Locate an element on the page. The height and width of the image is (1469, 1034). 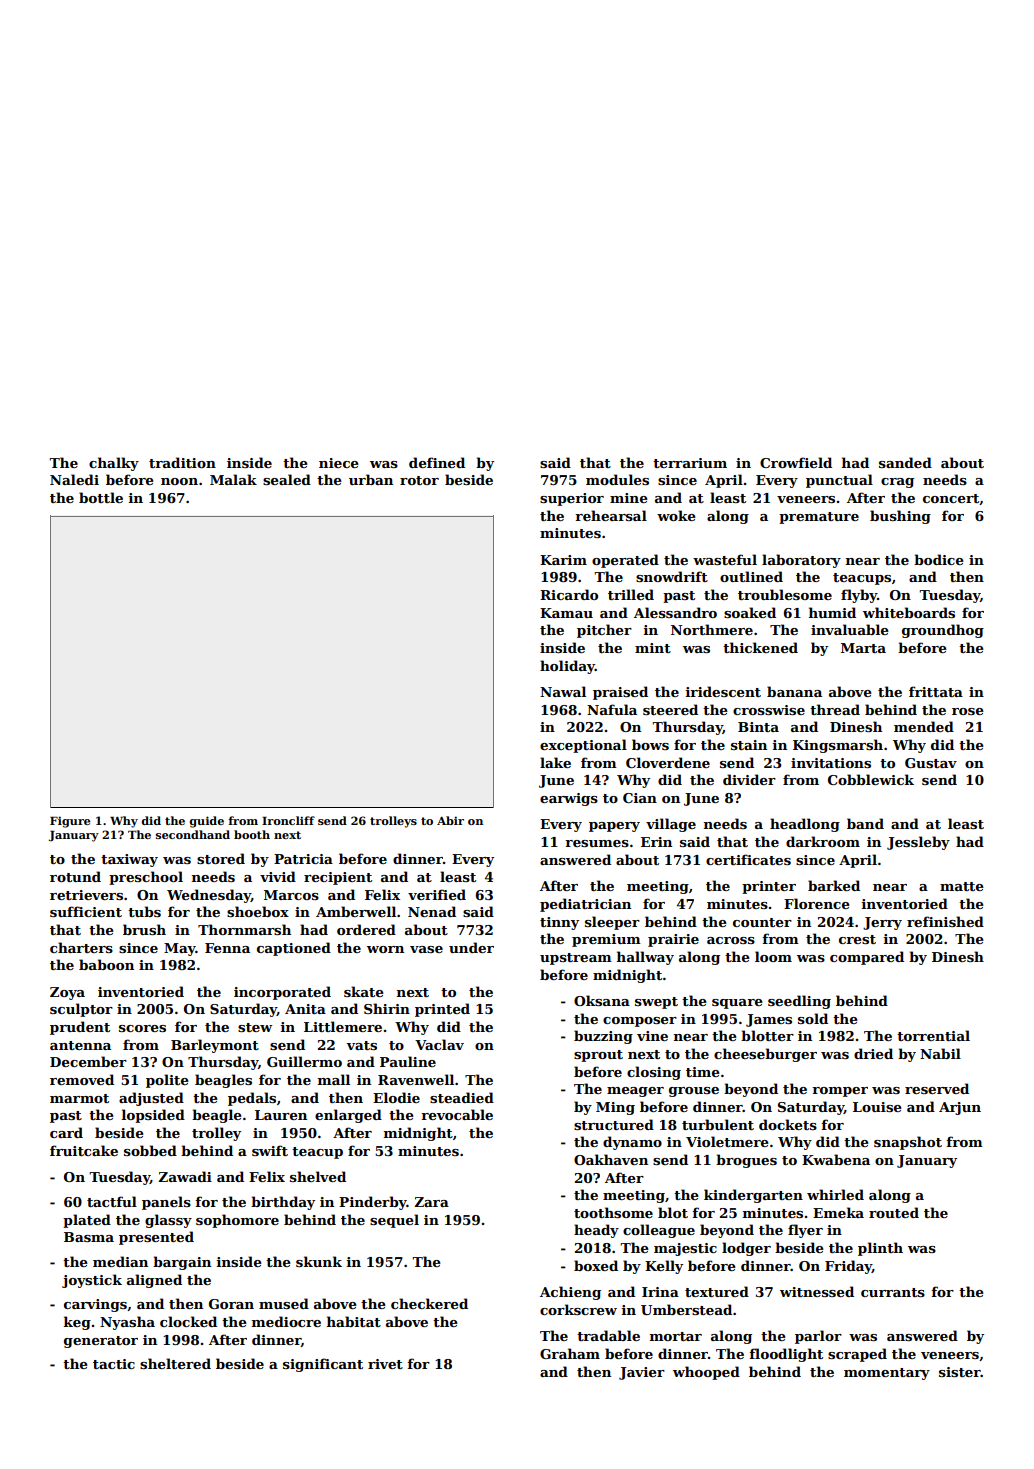
Malak is located at coordinates (233, 479).
